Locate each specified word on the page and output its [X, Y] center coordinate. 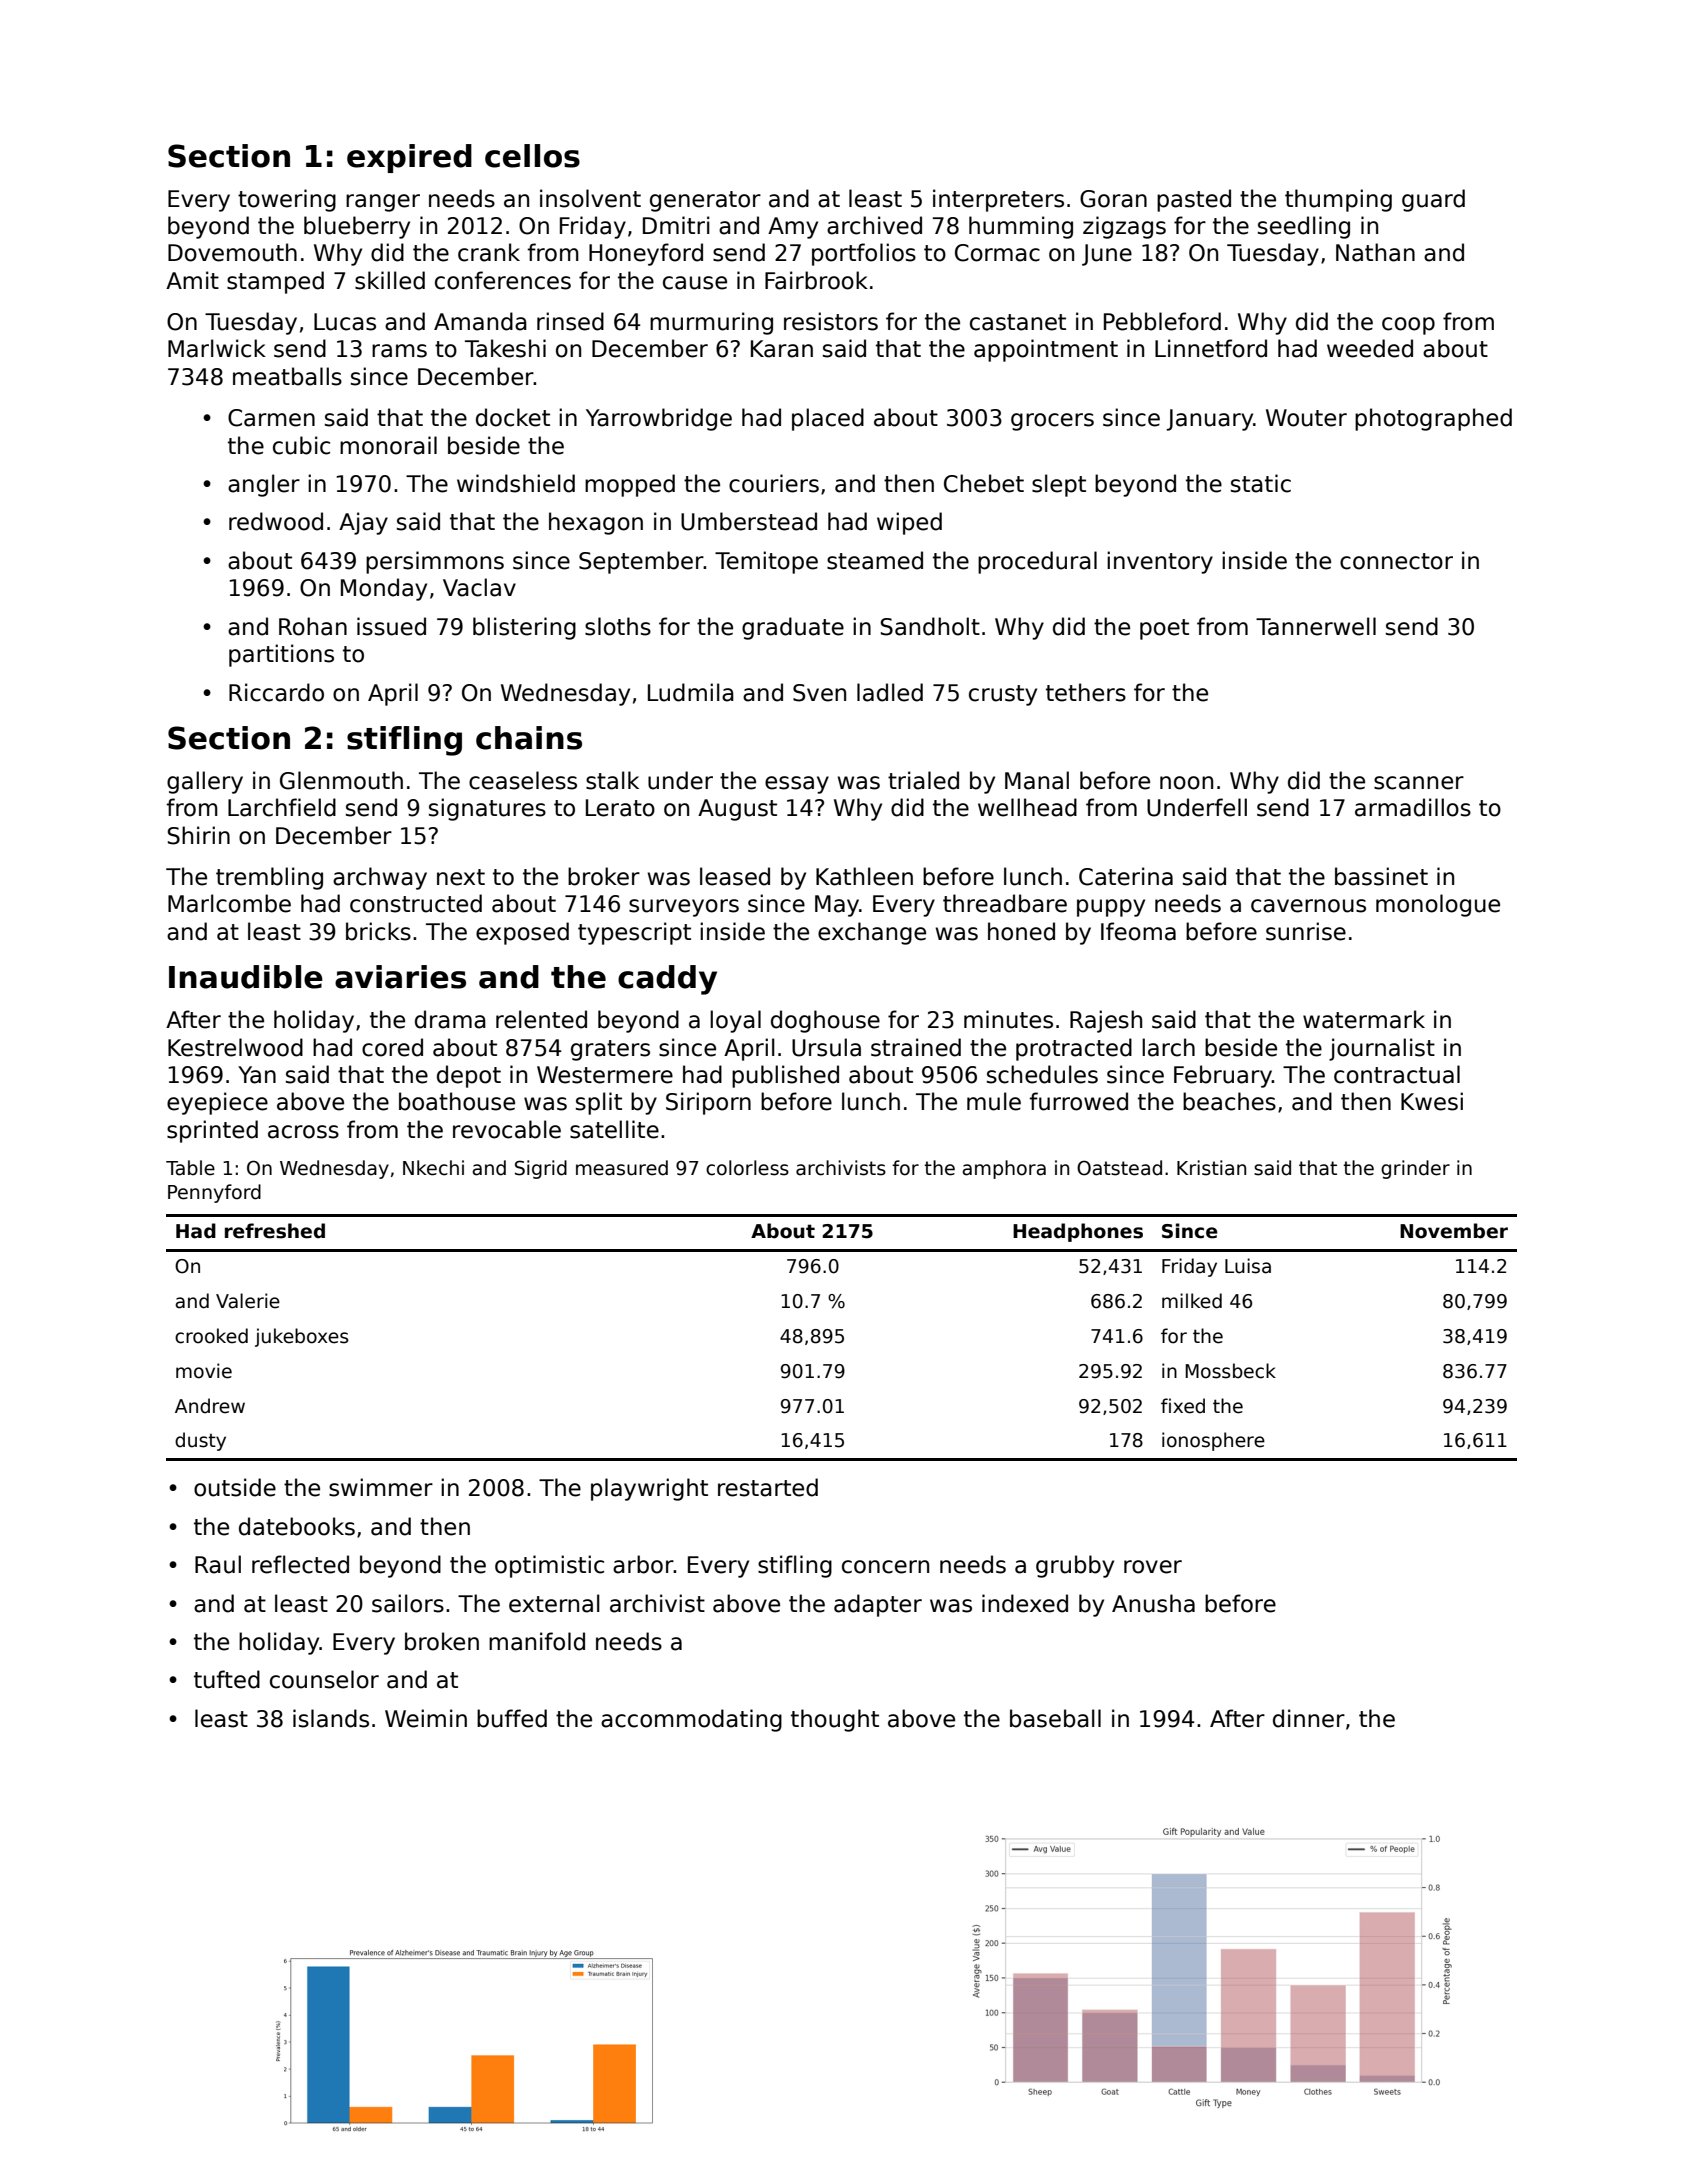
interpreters [998, 200]
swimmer [381, 1487]
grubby [1075, 1566]
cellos [532, 156]
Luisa [1248, 1266]
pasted [1194, 200]
